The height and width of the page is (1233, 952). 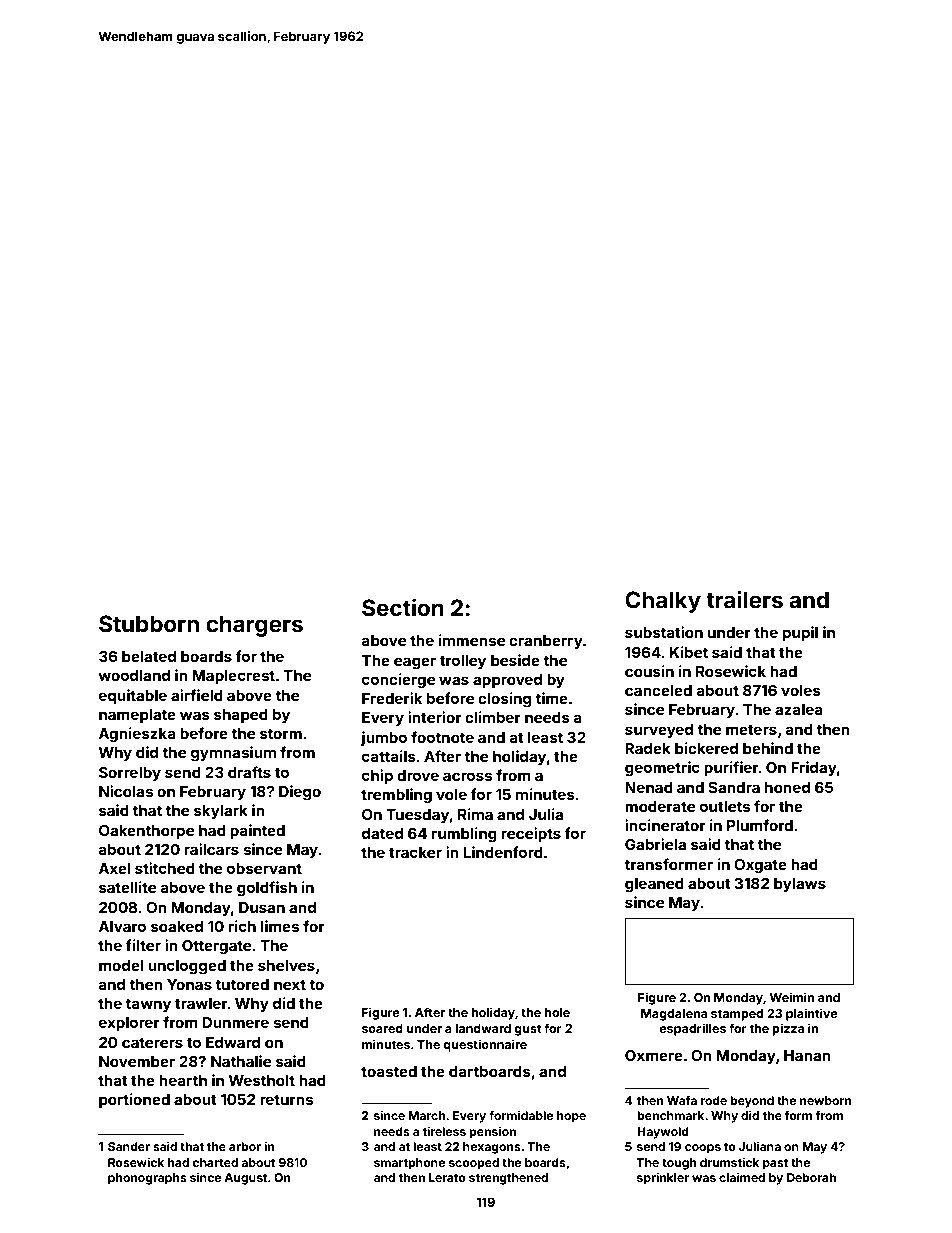 I want to click on Chalky, so click(x=663, y=602).
